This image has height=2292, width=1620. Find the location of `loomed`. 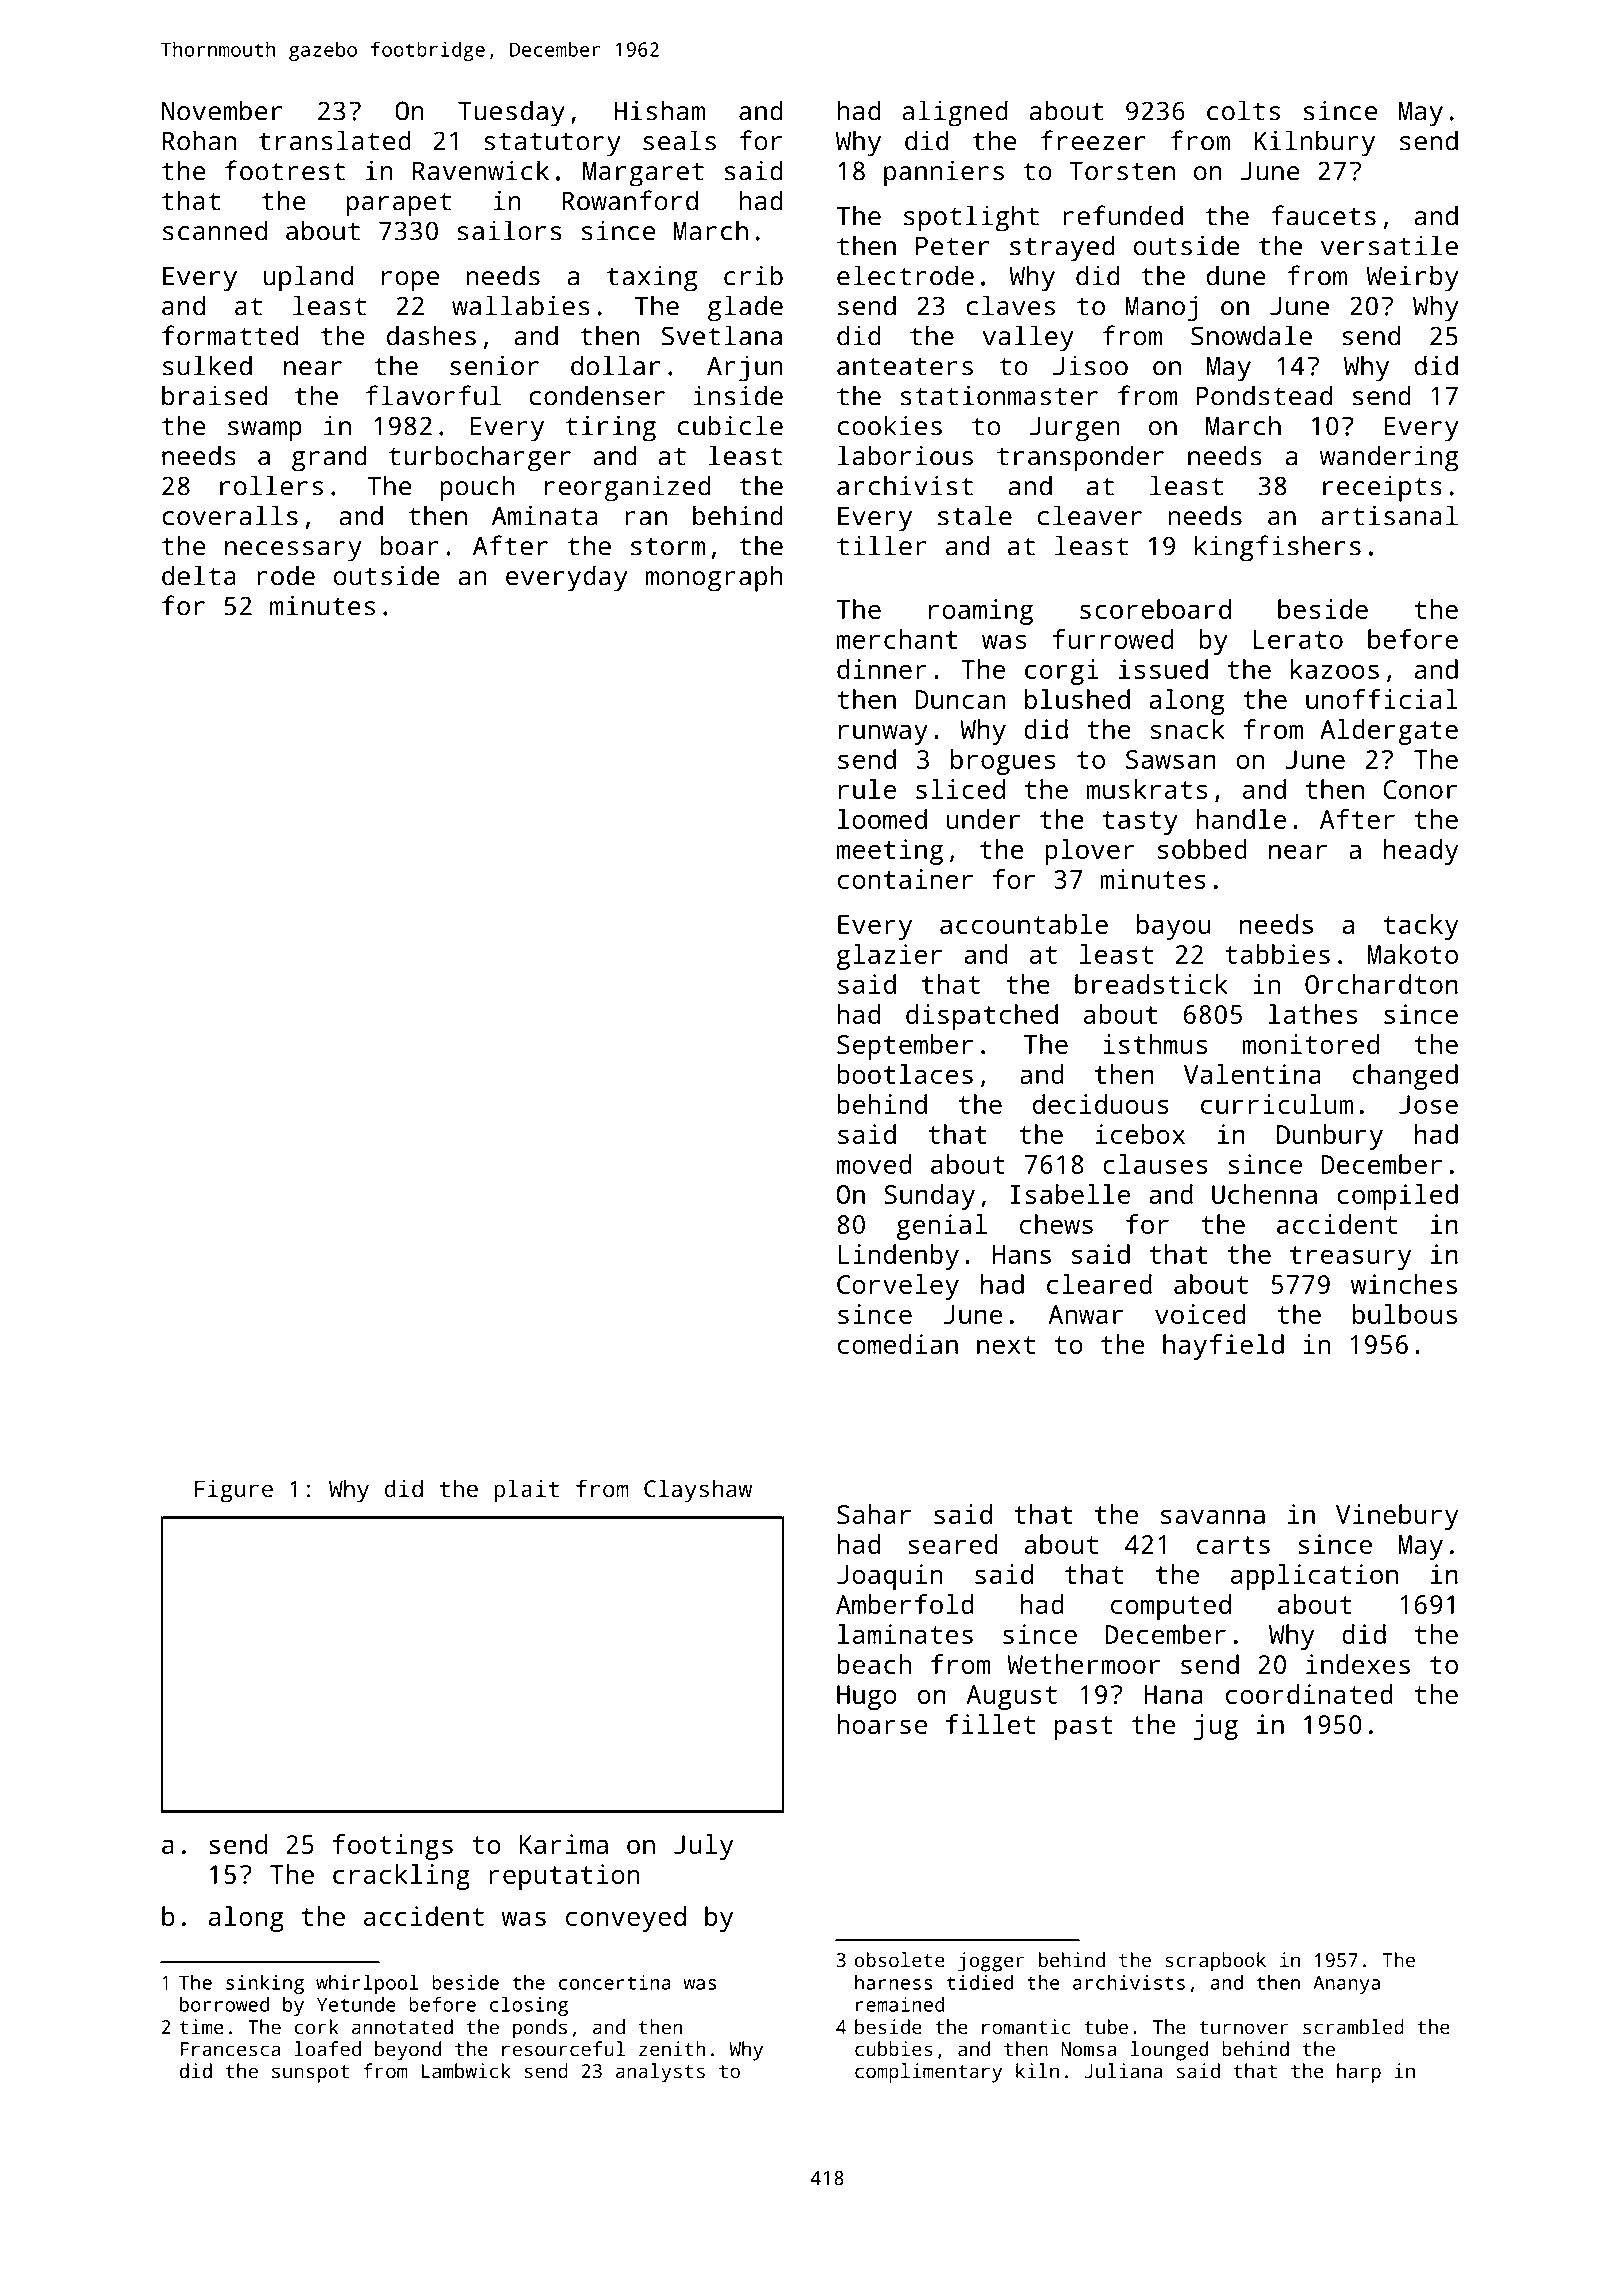

loomed is located at coordinates (882, 819).
